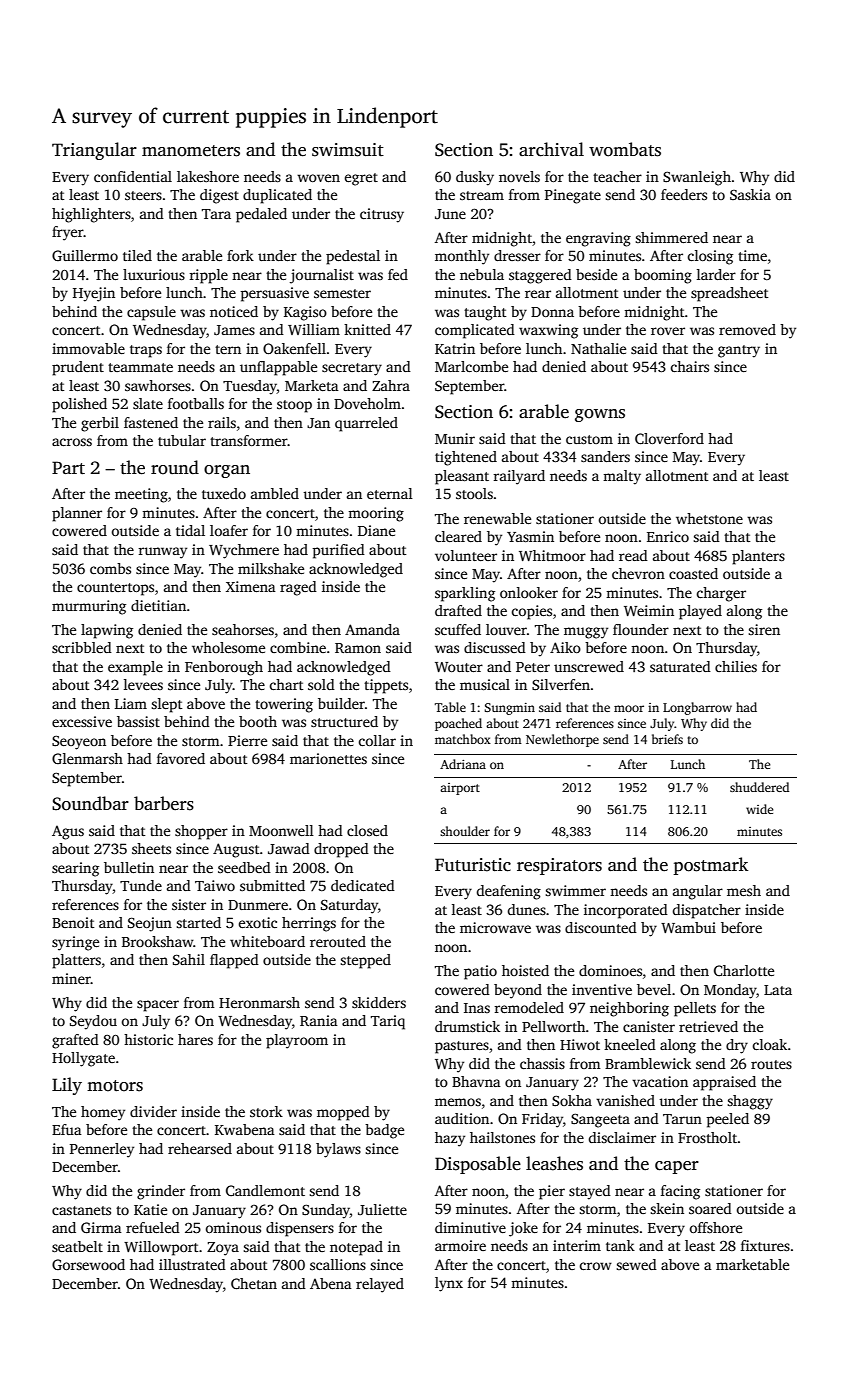  I want to click on gantry, so click(739, 351).
